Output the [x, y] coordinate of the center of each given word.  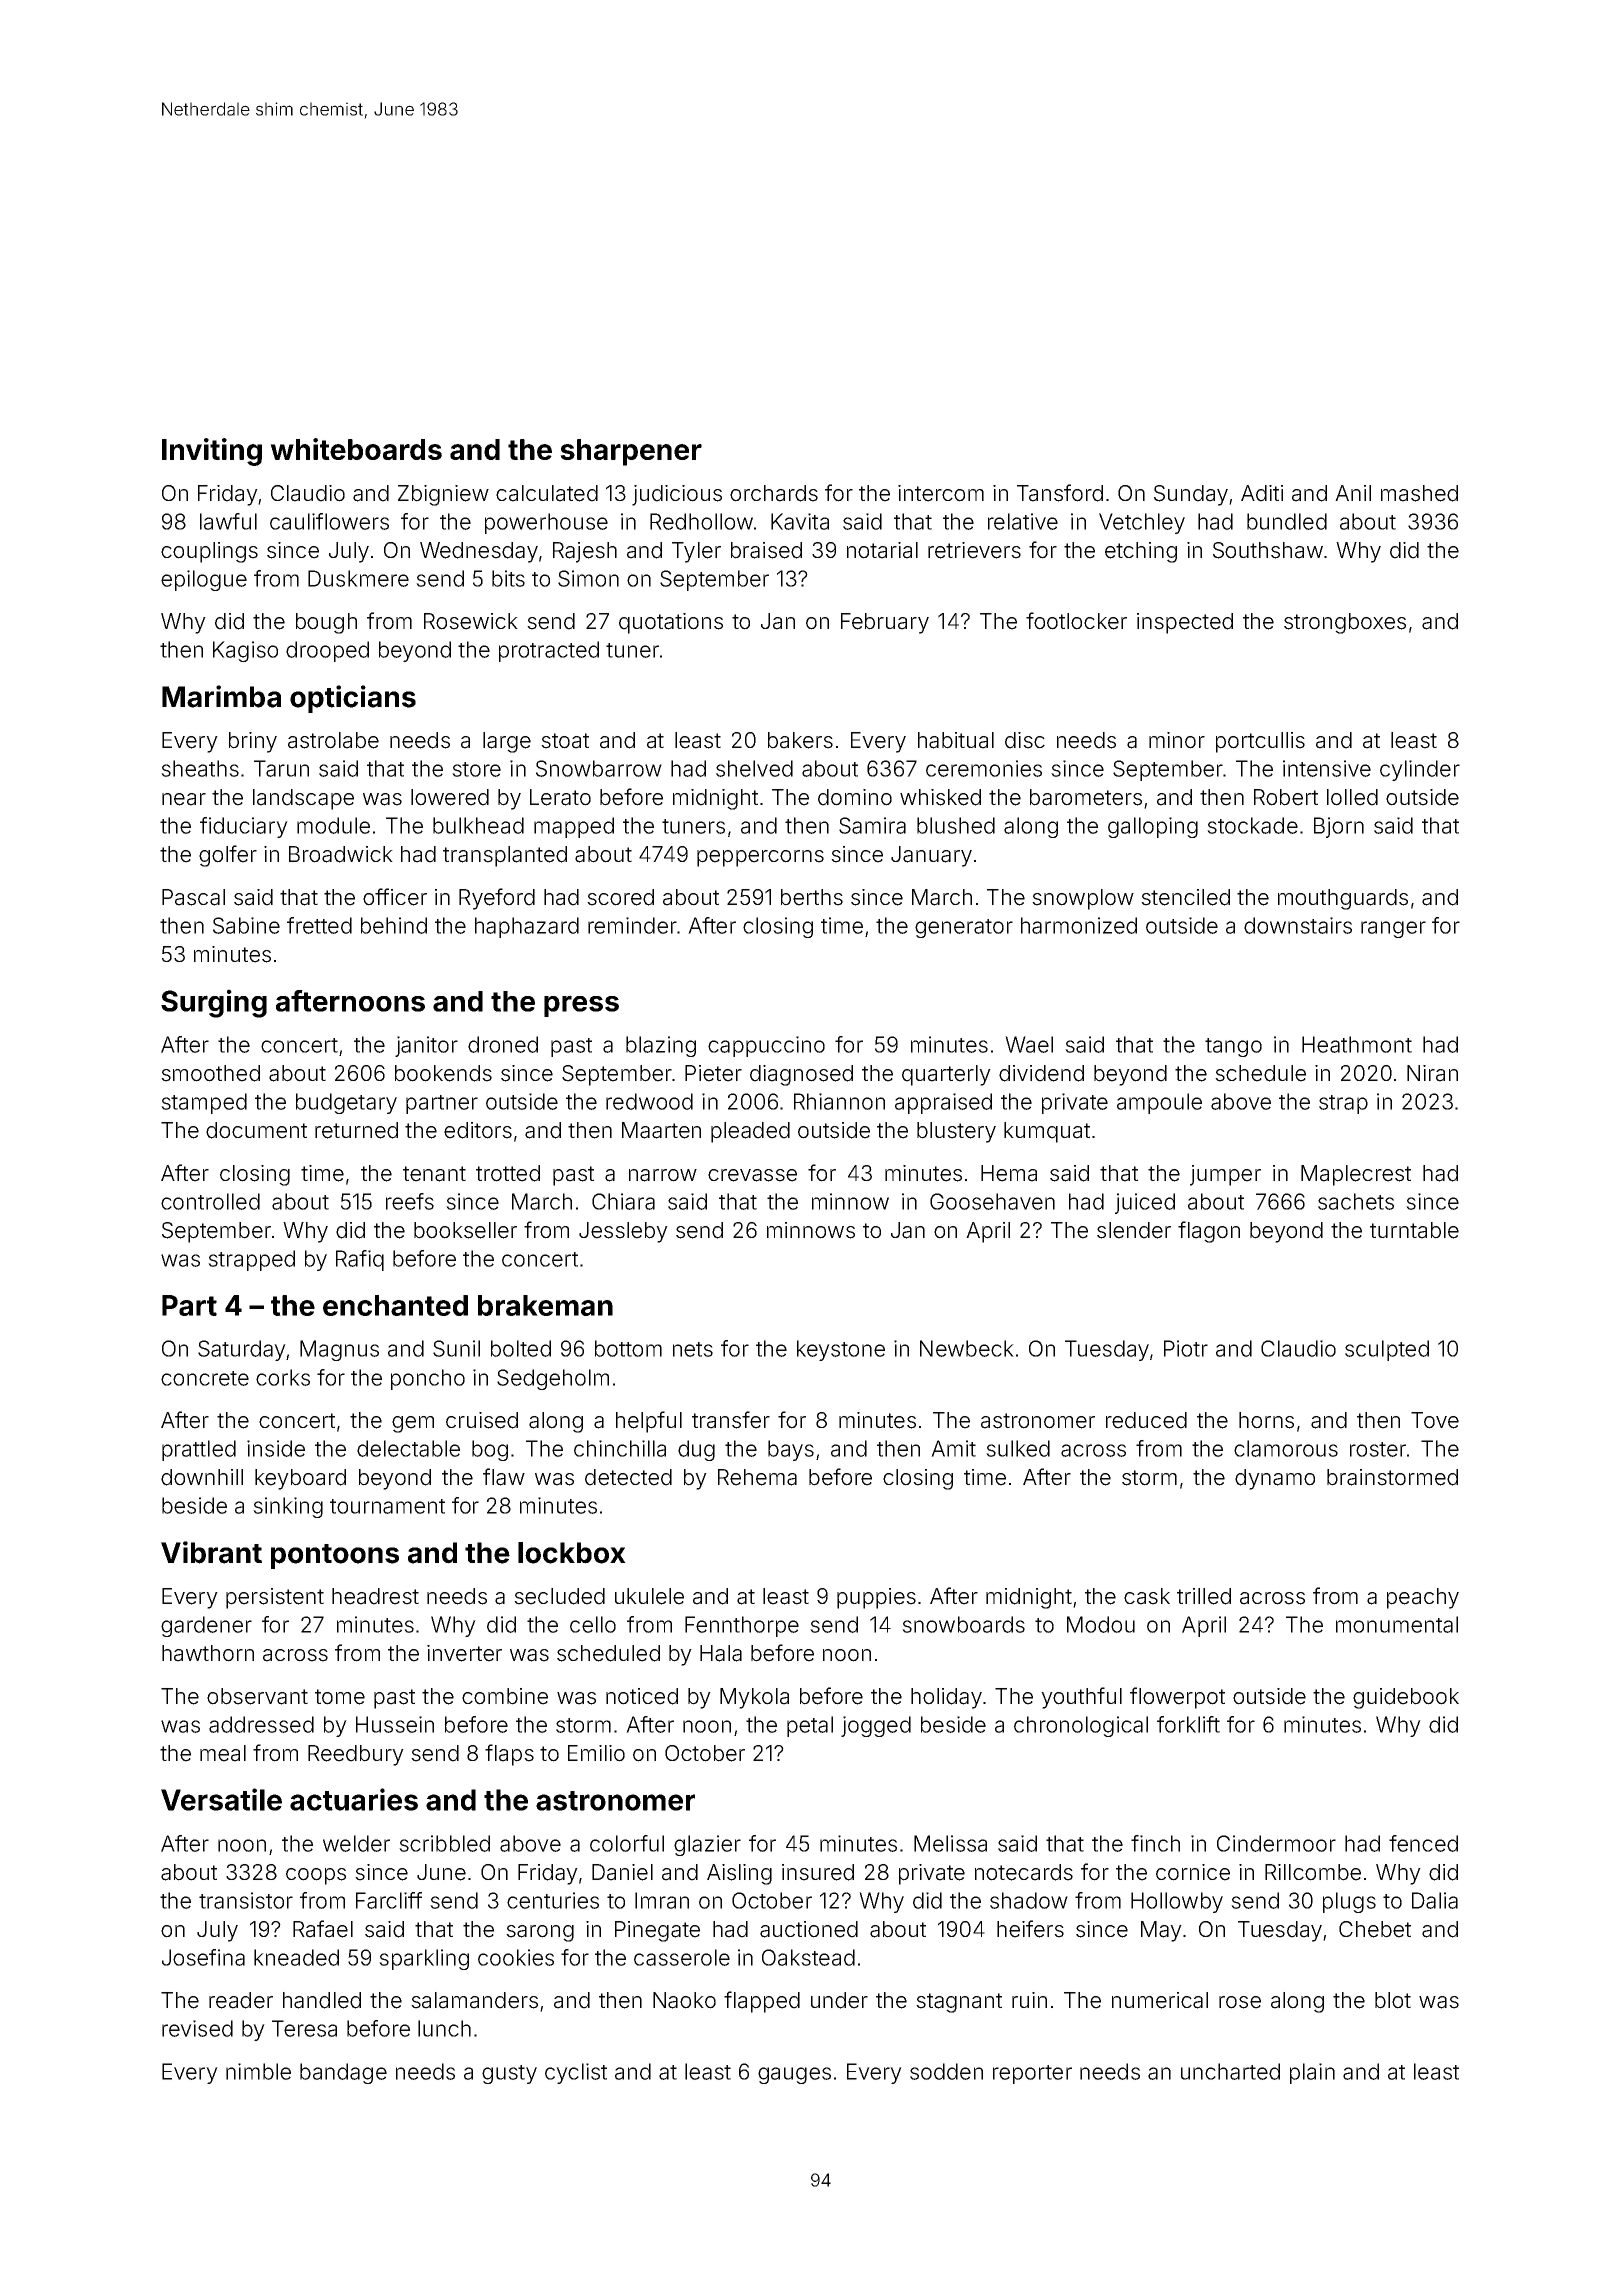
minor [1177, 740]
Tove [1435, 1420]
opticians [353, 699]
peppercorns [760, 858]
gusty [509, 2074]
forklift [1188, 1724]
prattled [199, 1450]
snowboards [963, 1624]
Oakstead [808, 1957]
